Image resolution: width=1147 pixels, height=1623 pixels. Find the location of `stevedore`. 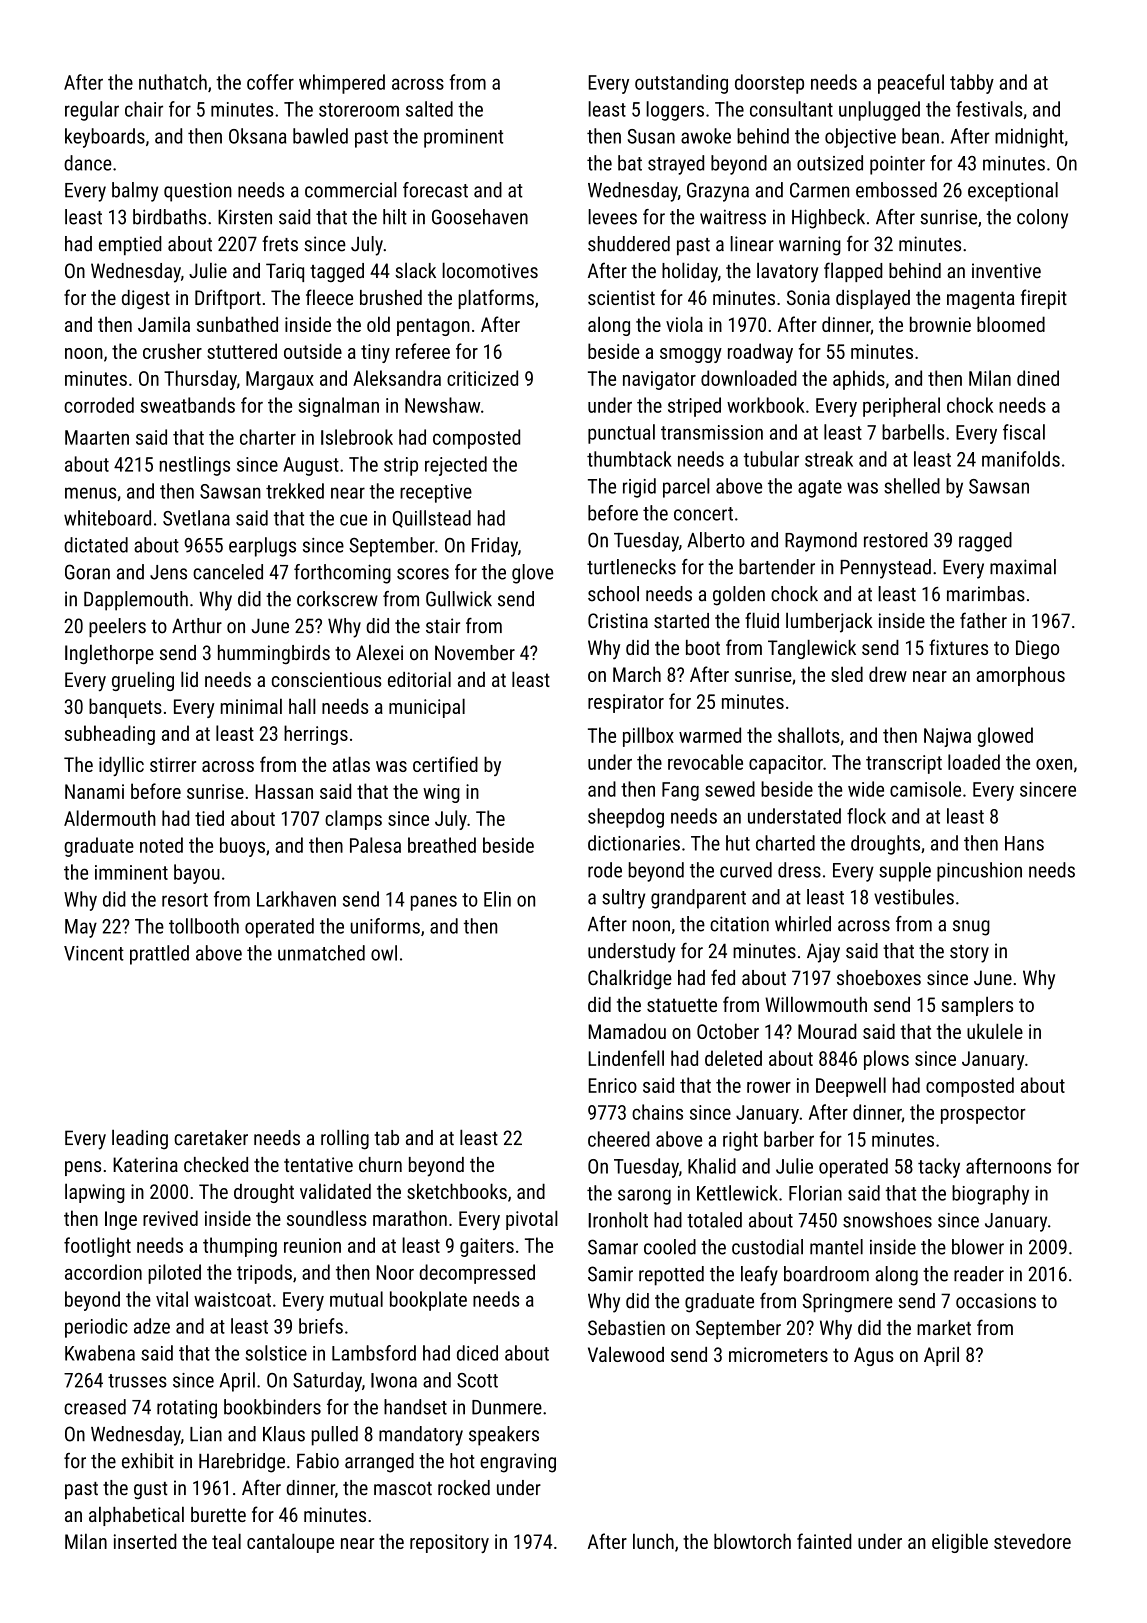

stevedore is located at coordinates (1032, 1541).
